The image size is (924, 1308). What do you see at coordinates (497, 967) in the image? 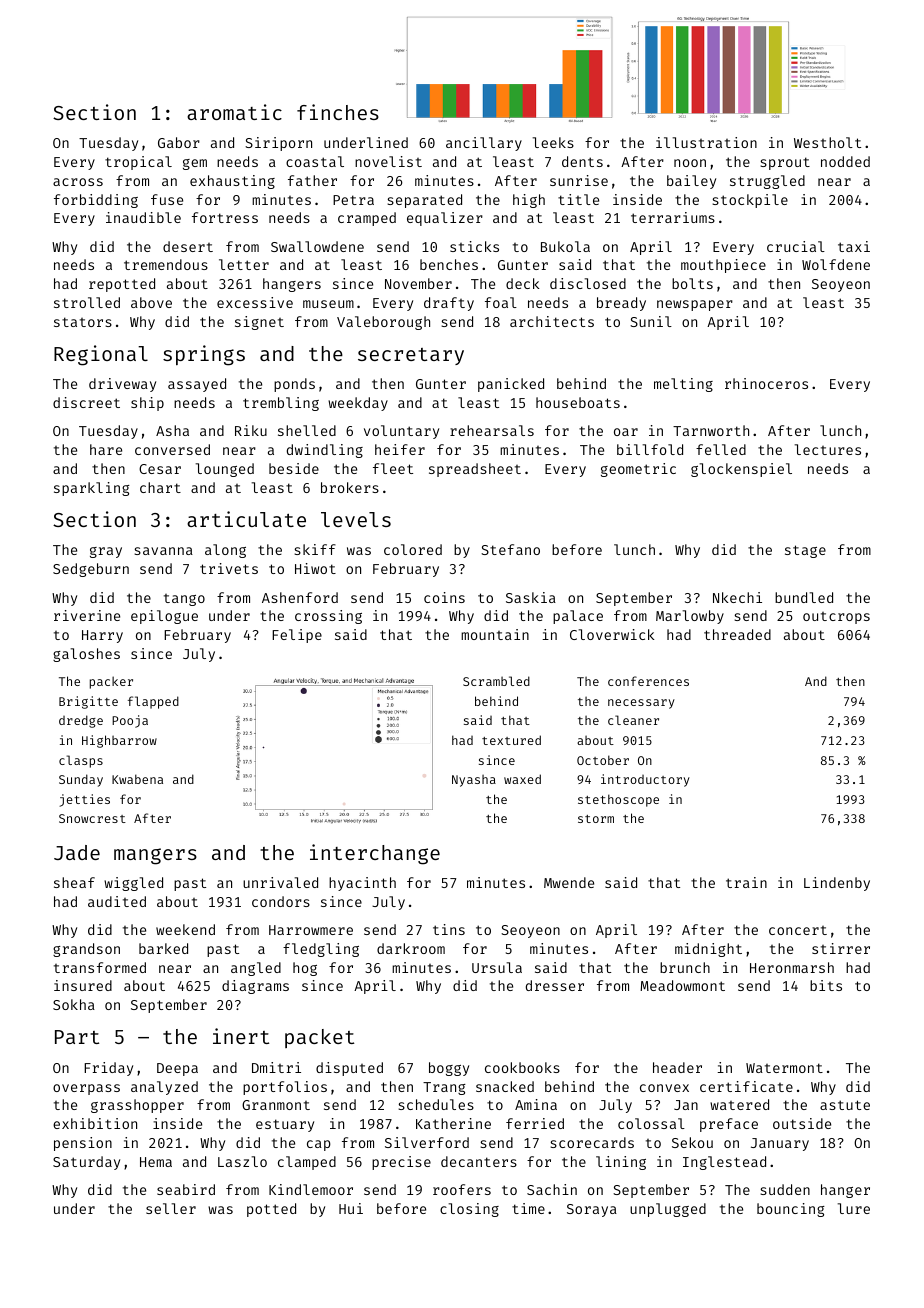
I see `Ursula` at bounding box center [497, 967].
